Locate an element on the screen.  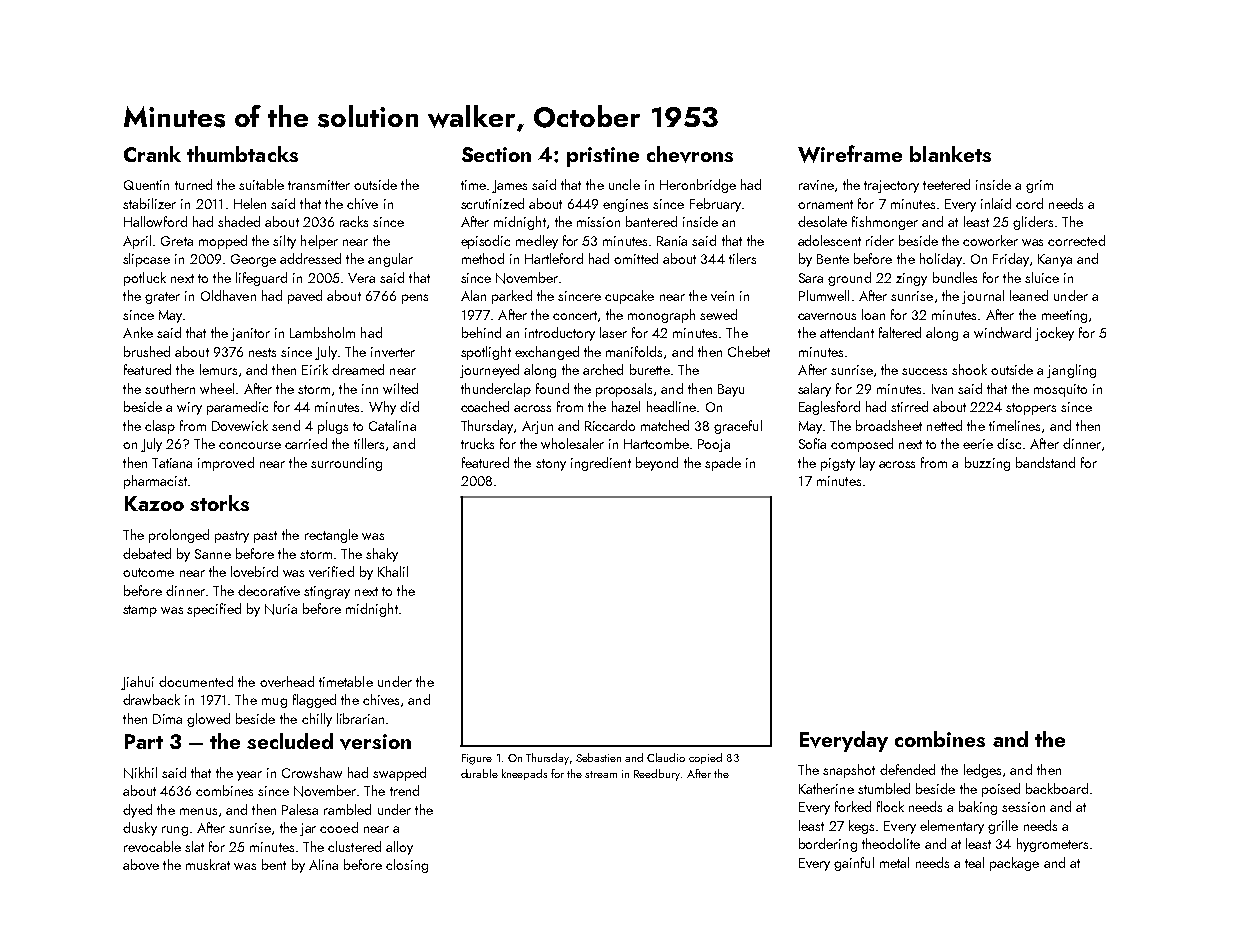
stumbled is located at coordinates (884, 788).
